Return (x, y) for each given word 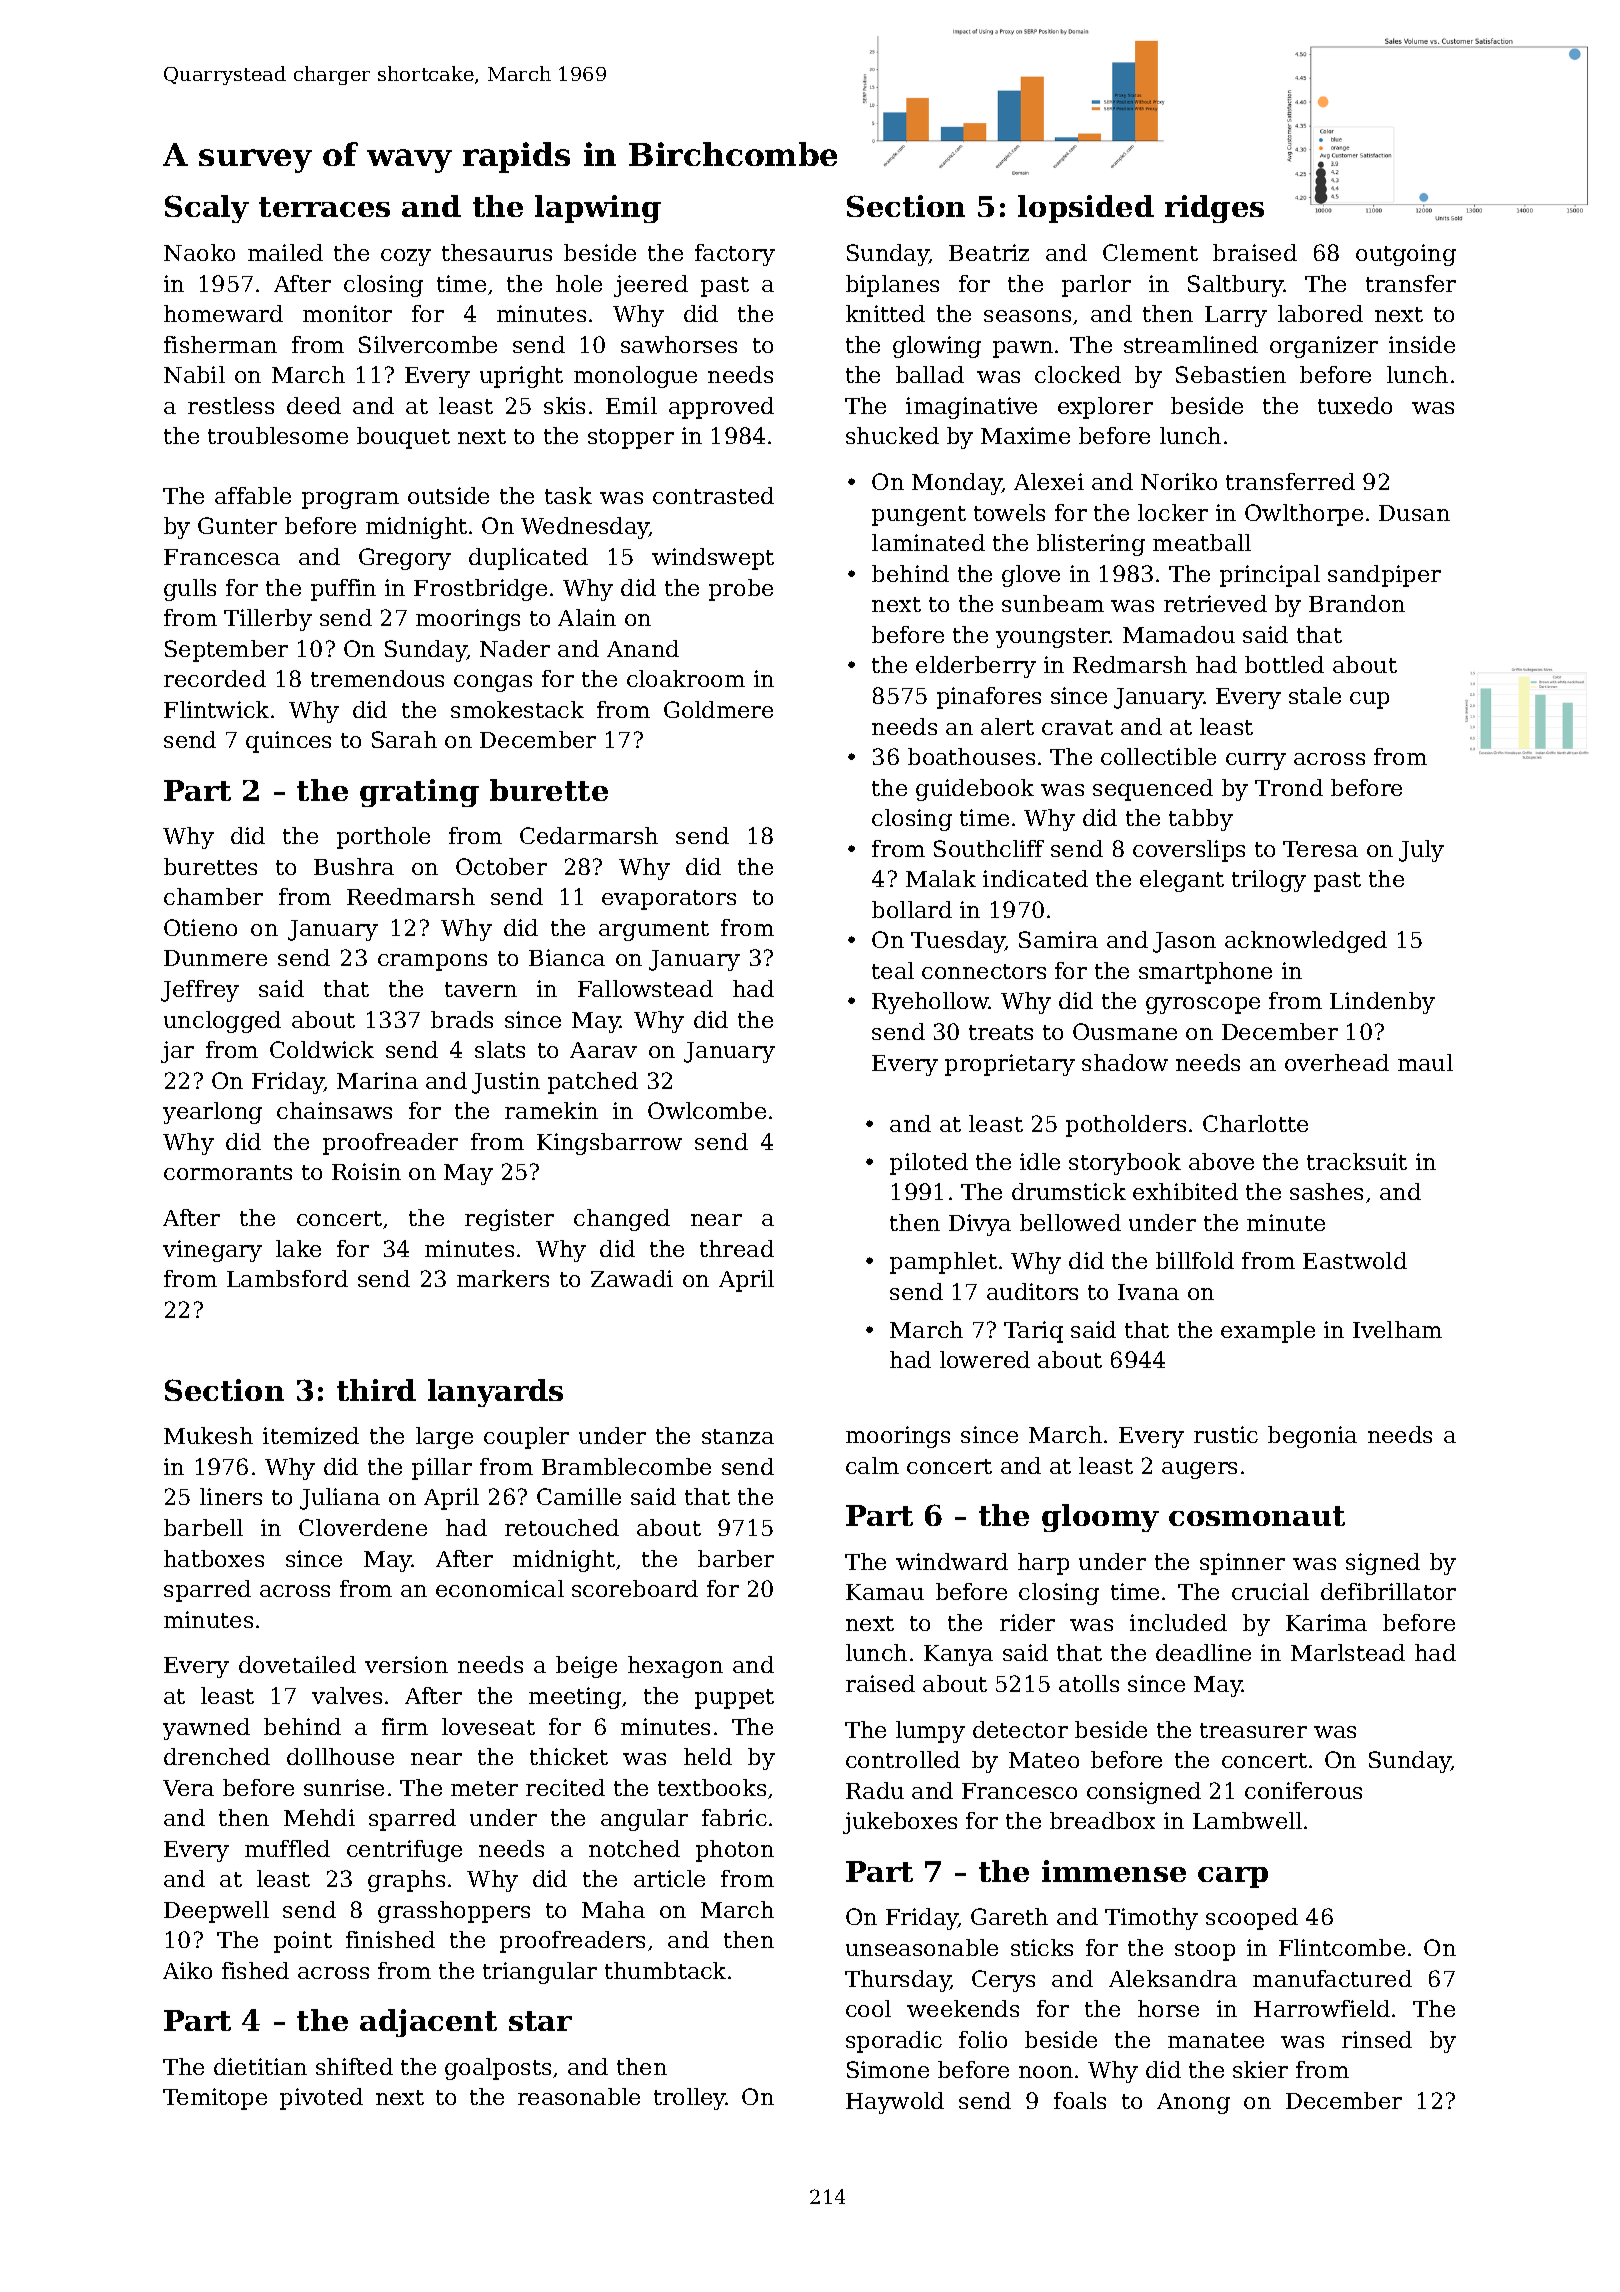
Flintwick (216, 709)
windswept (713, 559)
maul (1425, 1062)
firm (405, 1726)
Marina (377, 1080)
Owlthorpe (1304, 515)
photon (735, 1851)
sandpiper (1384, 576)
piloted (929, 1164)
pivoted (321, 2099)
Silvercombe (428, 344)
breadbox (1102, 1820)
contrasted (713, 495)
